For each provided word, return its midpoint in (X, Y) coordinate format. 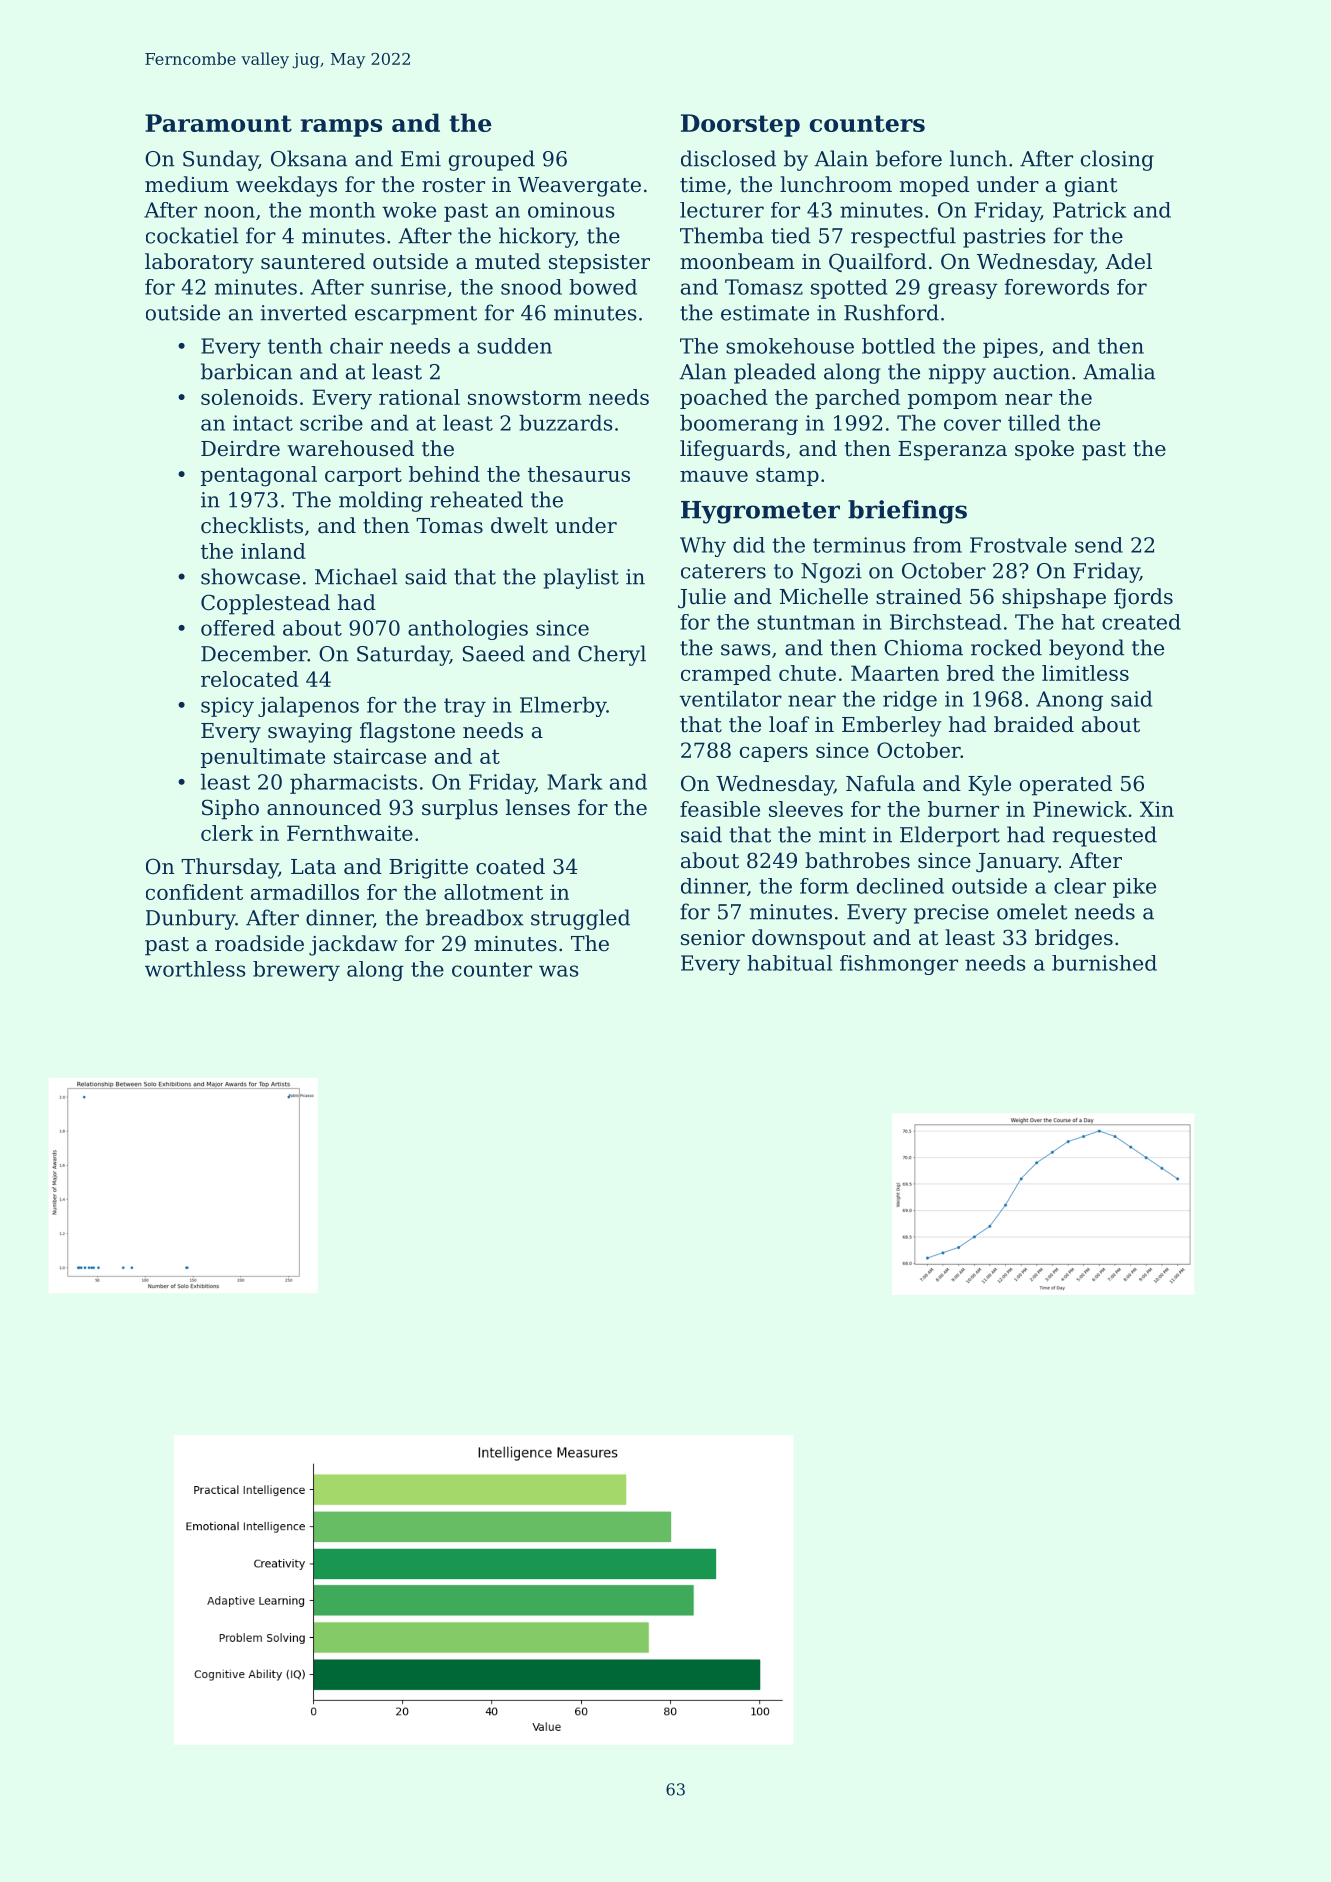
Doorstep (740, 125)
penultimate (263, 758)
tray (465, 707)
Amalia (1119, 371)
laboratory (199, 263)
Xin (1157, 809)
